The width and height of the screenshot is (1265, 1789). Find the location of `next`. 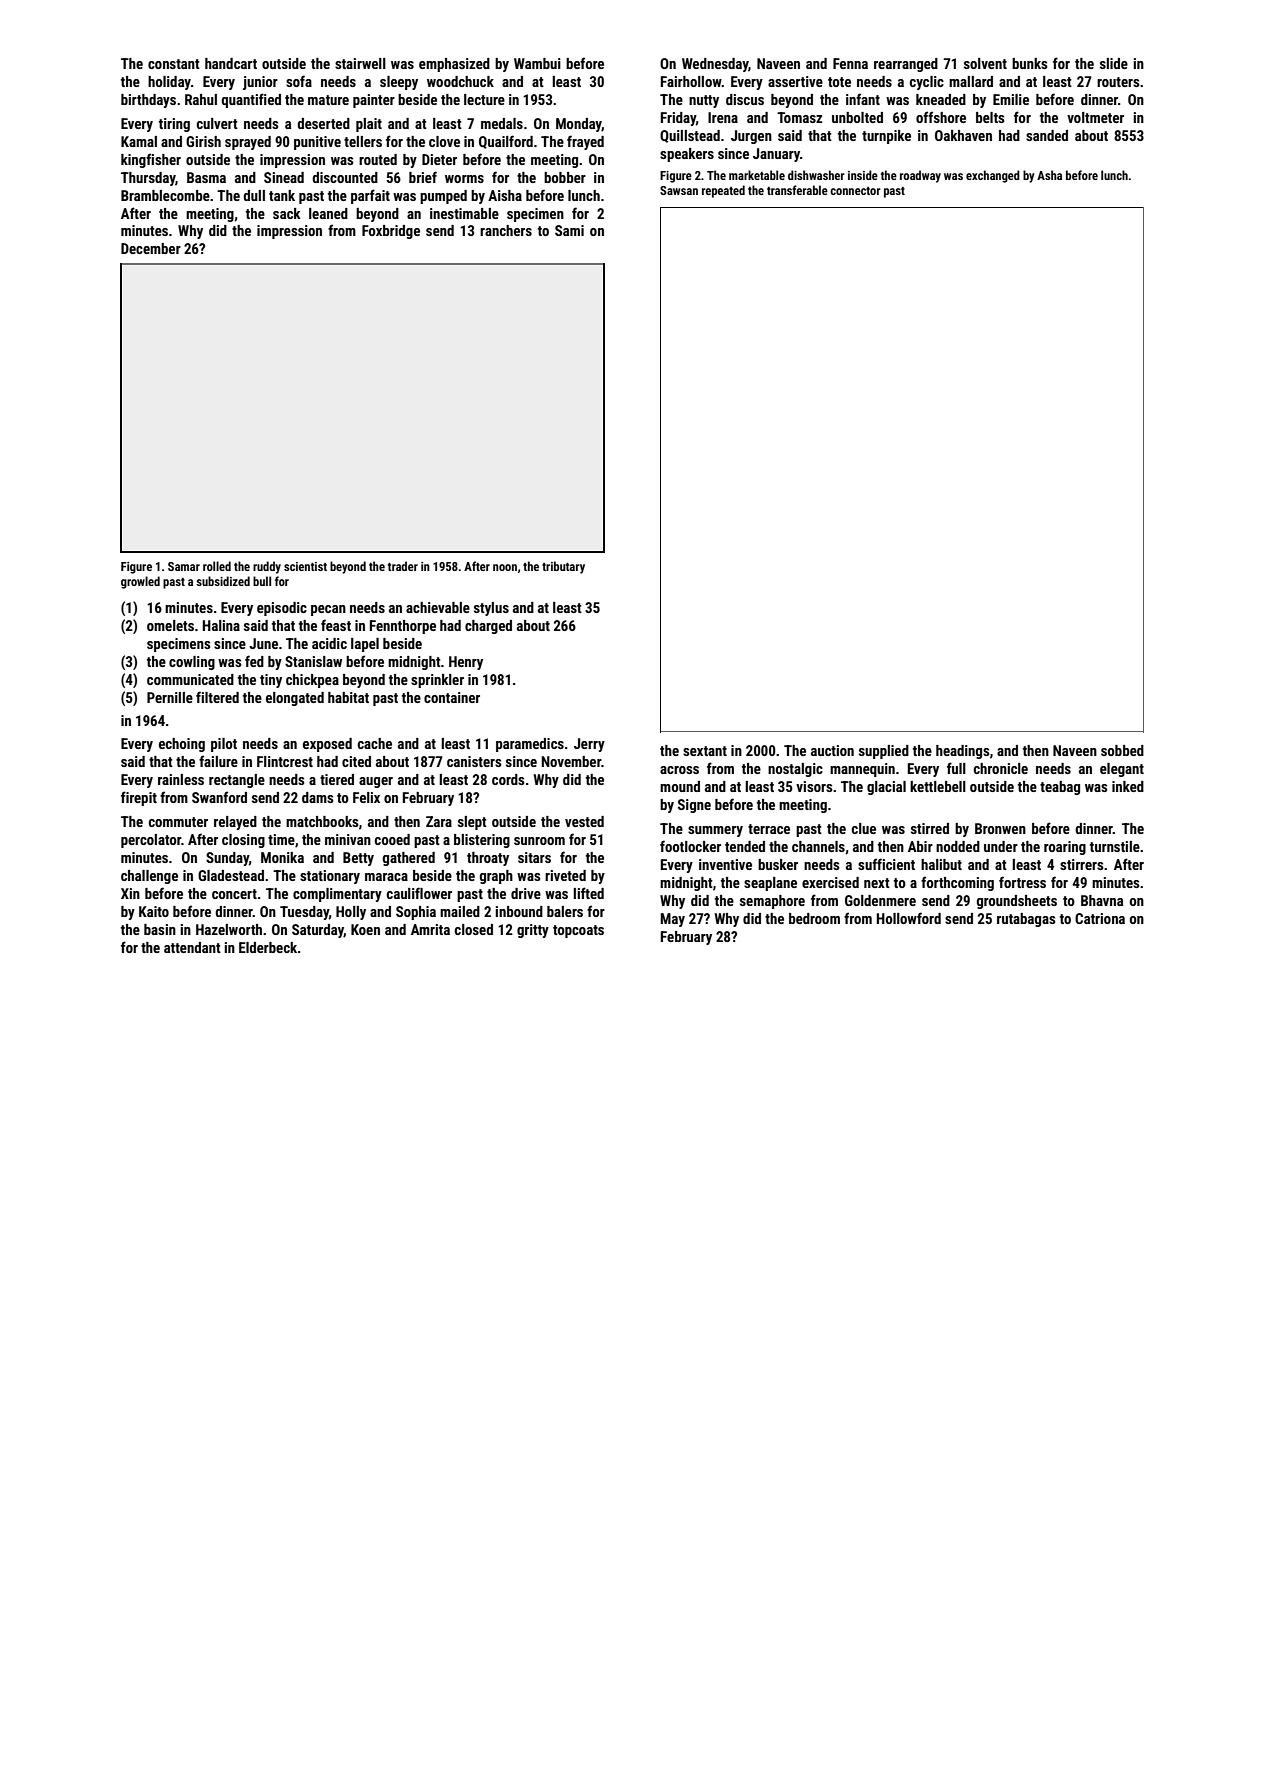

next is located at coordinates (877, 883).
